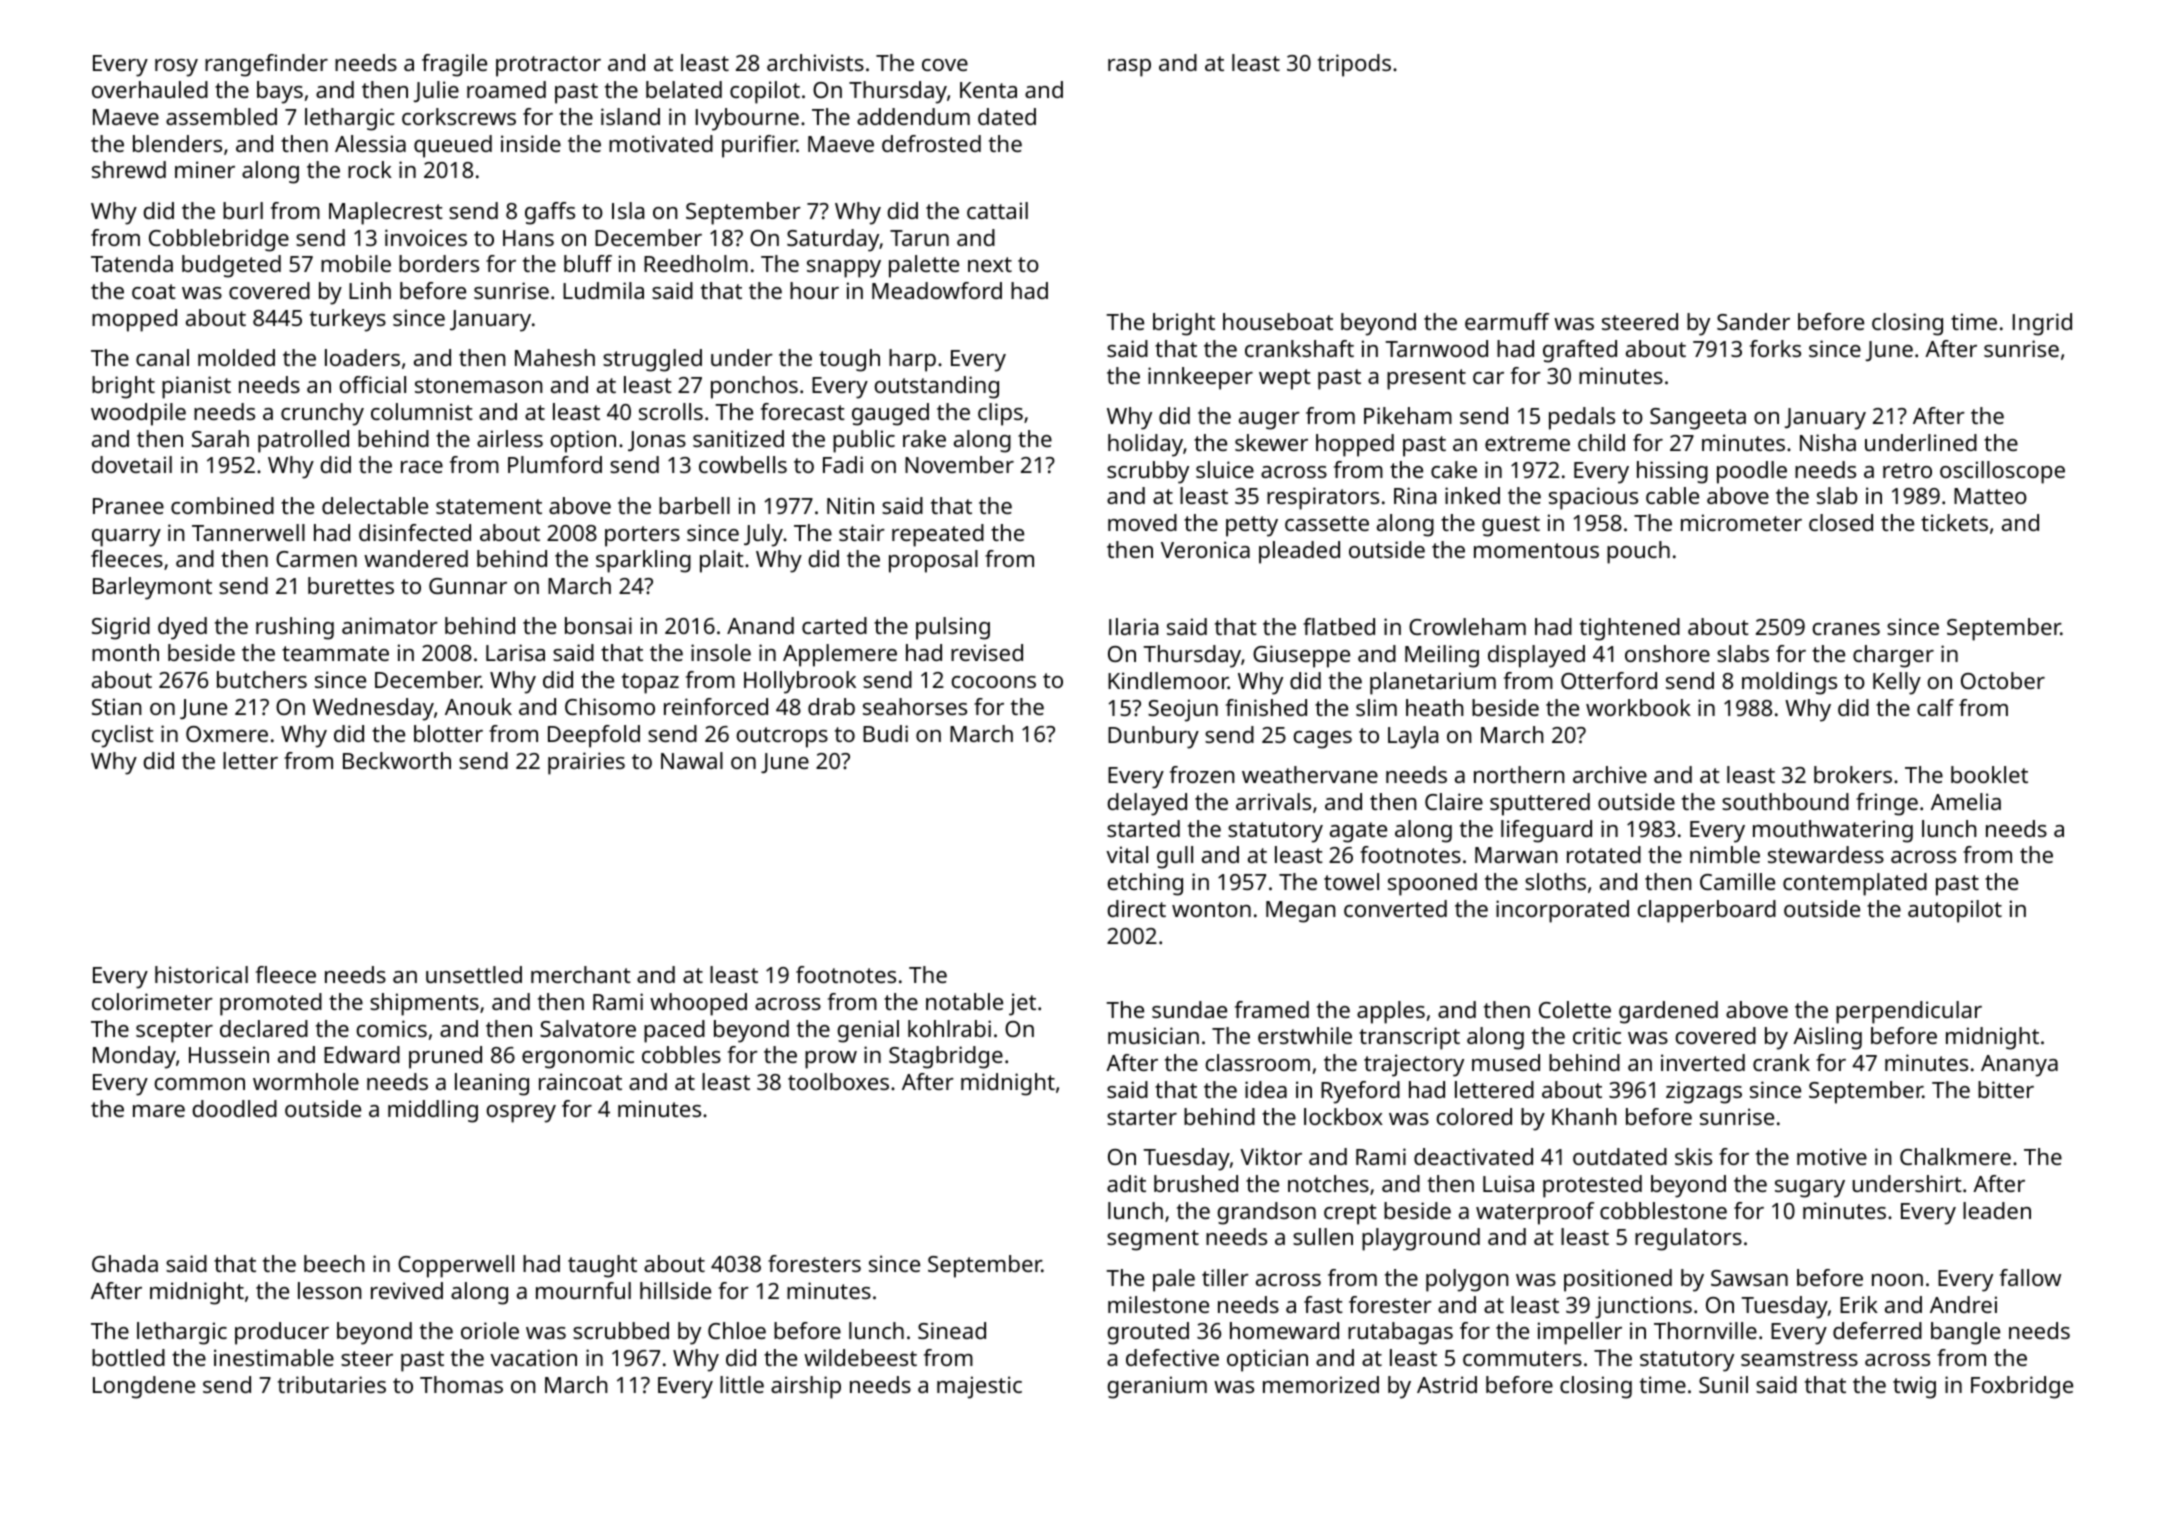  Describe the element at coordinates (322, 414) in the screenshot. I see `crunchy` at that location.
